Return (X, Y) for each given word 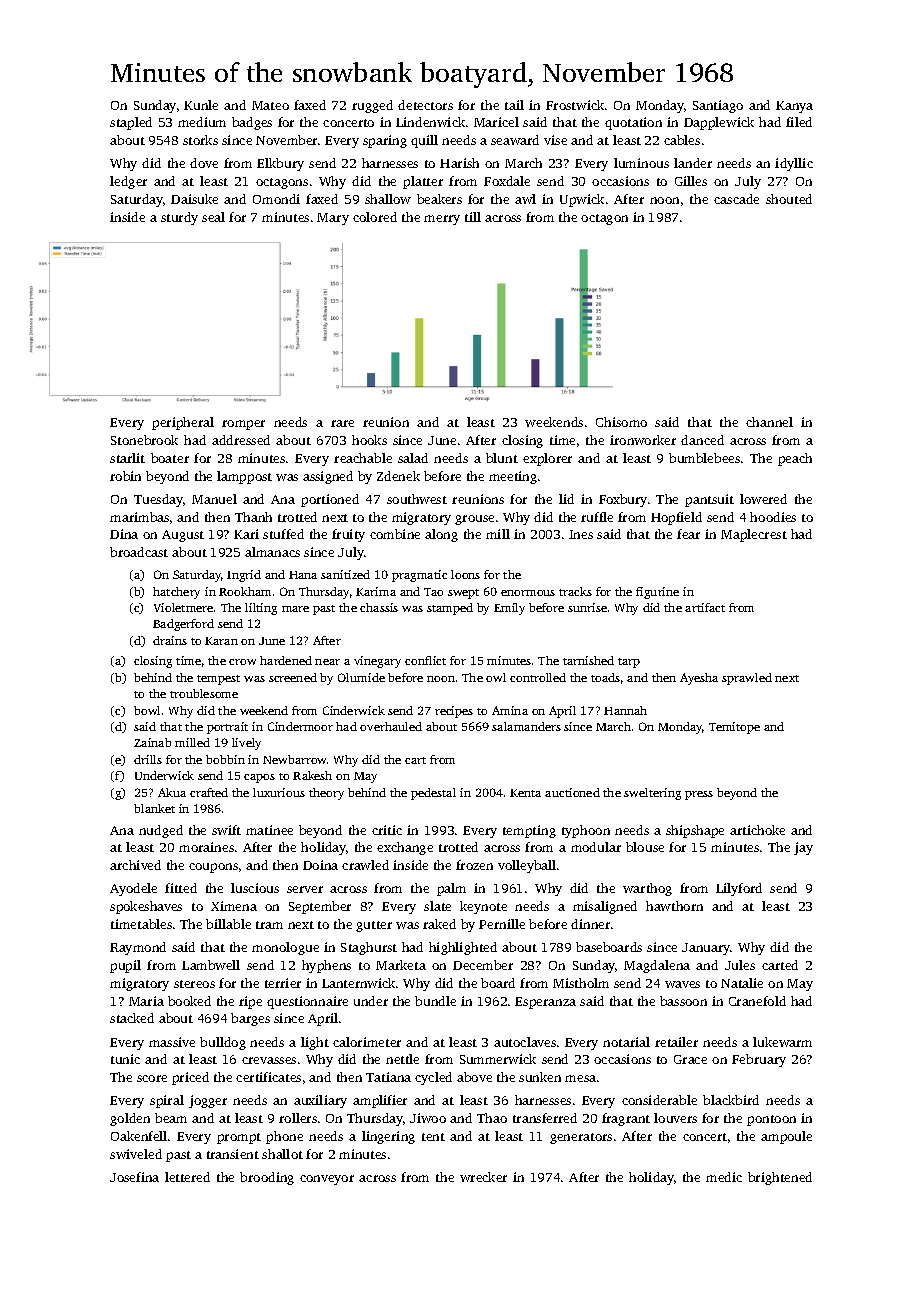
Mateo (270, 105)
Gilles (691, 181)
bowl (147, 710)
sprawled (747, 679)
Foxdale (507, 181)
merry (442, 220)
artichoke (757, 830)
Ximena (234, 906)
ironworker (643, 440)
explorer (547, 459)
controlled (538, 677)
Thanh (253, 517)
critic (387, 830)
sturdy (179, 218)
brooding (267, 1178)
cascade (736, 199)
